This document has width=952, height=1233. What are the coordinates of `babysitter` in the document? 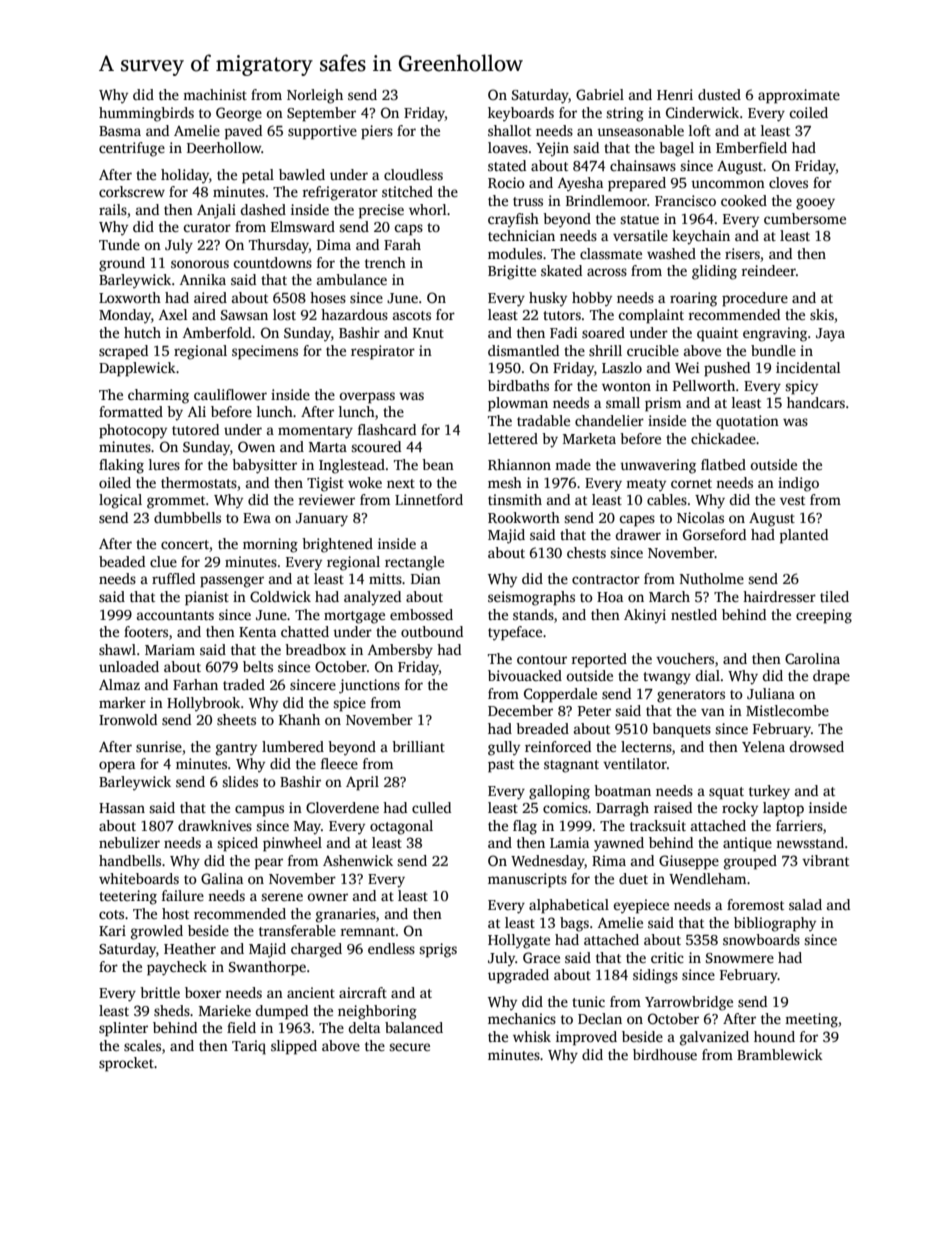 It's located at (264, 466).
